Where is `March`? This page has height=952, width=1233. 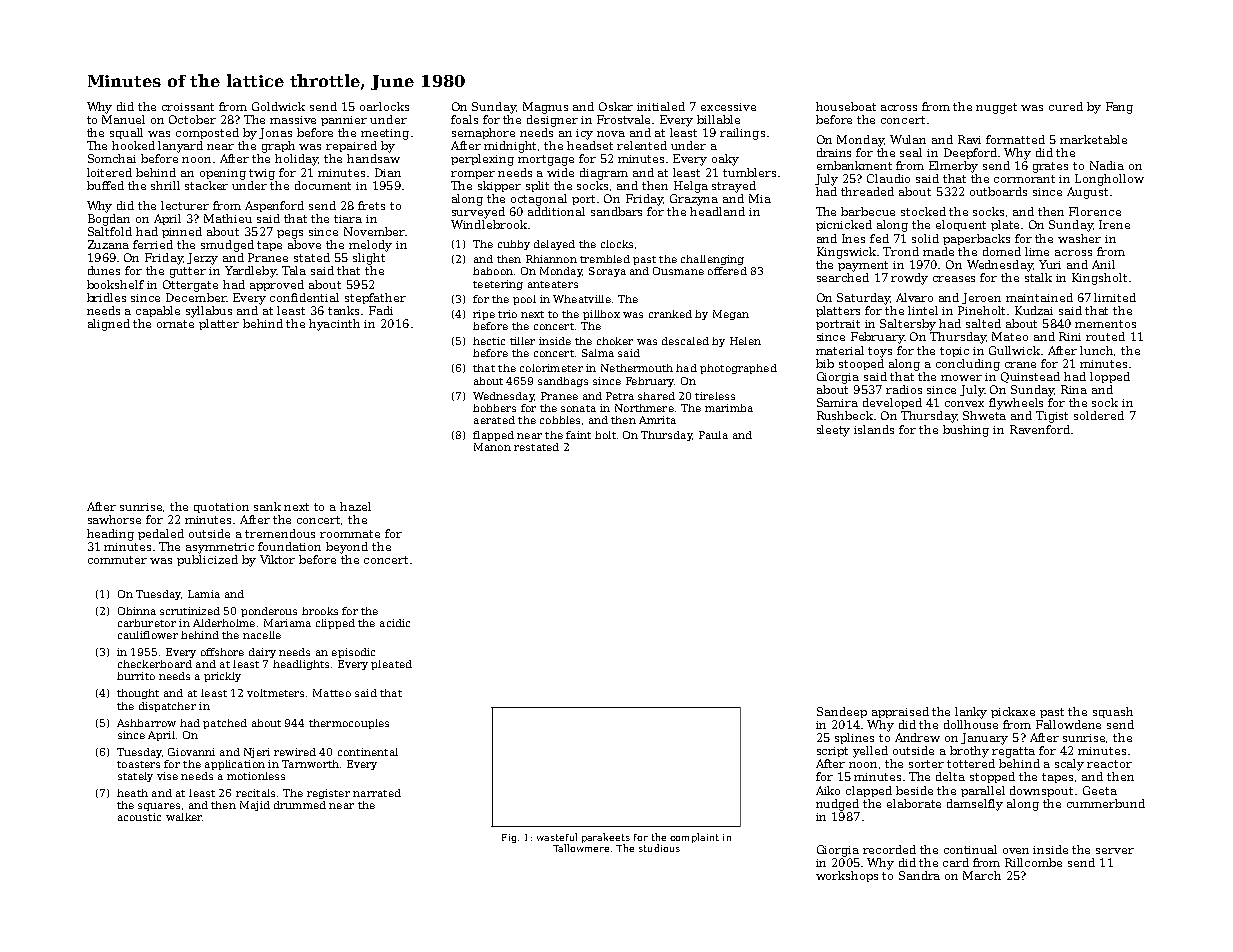
March is located at coordinates (982, 875).
